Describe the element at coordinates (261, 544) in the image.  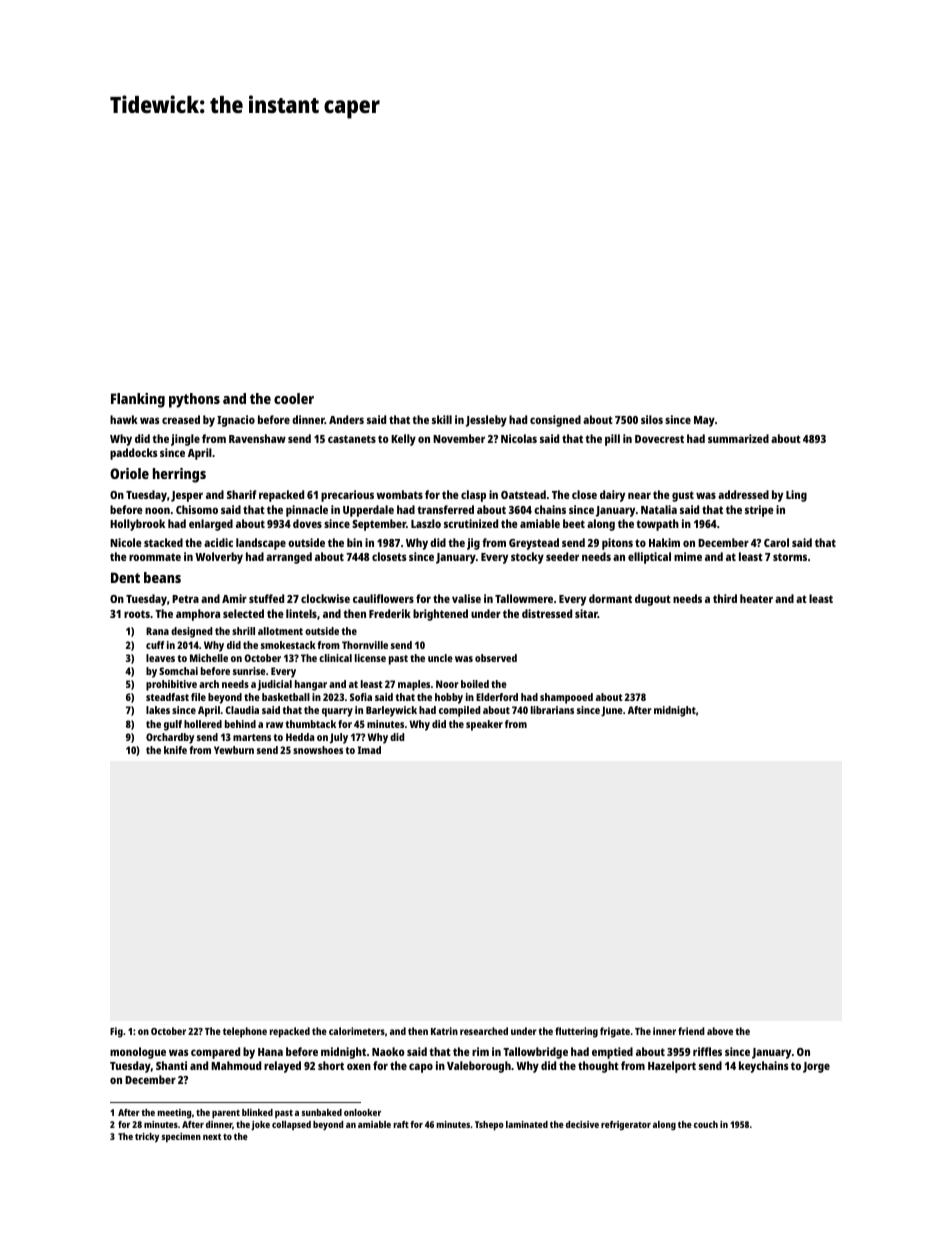
I see `landscape` at that location.
